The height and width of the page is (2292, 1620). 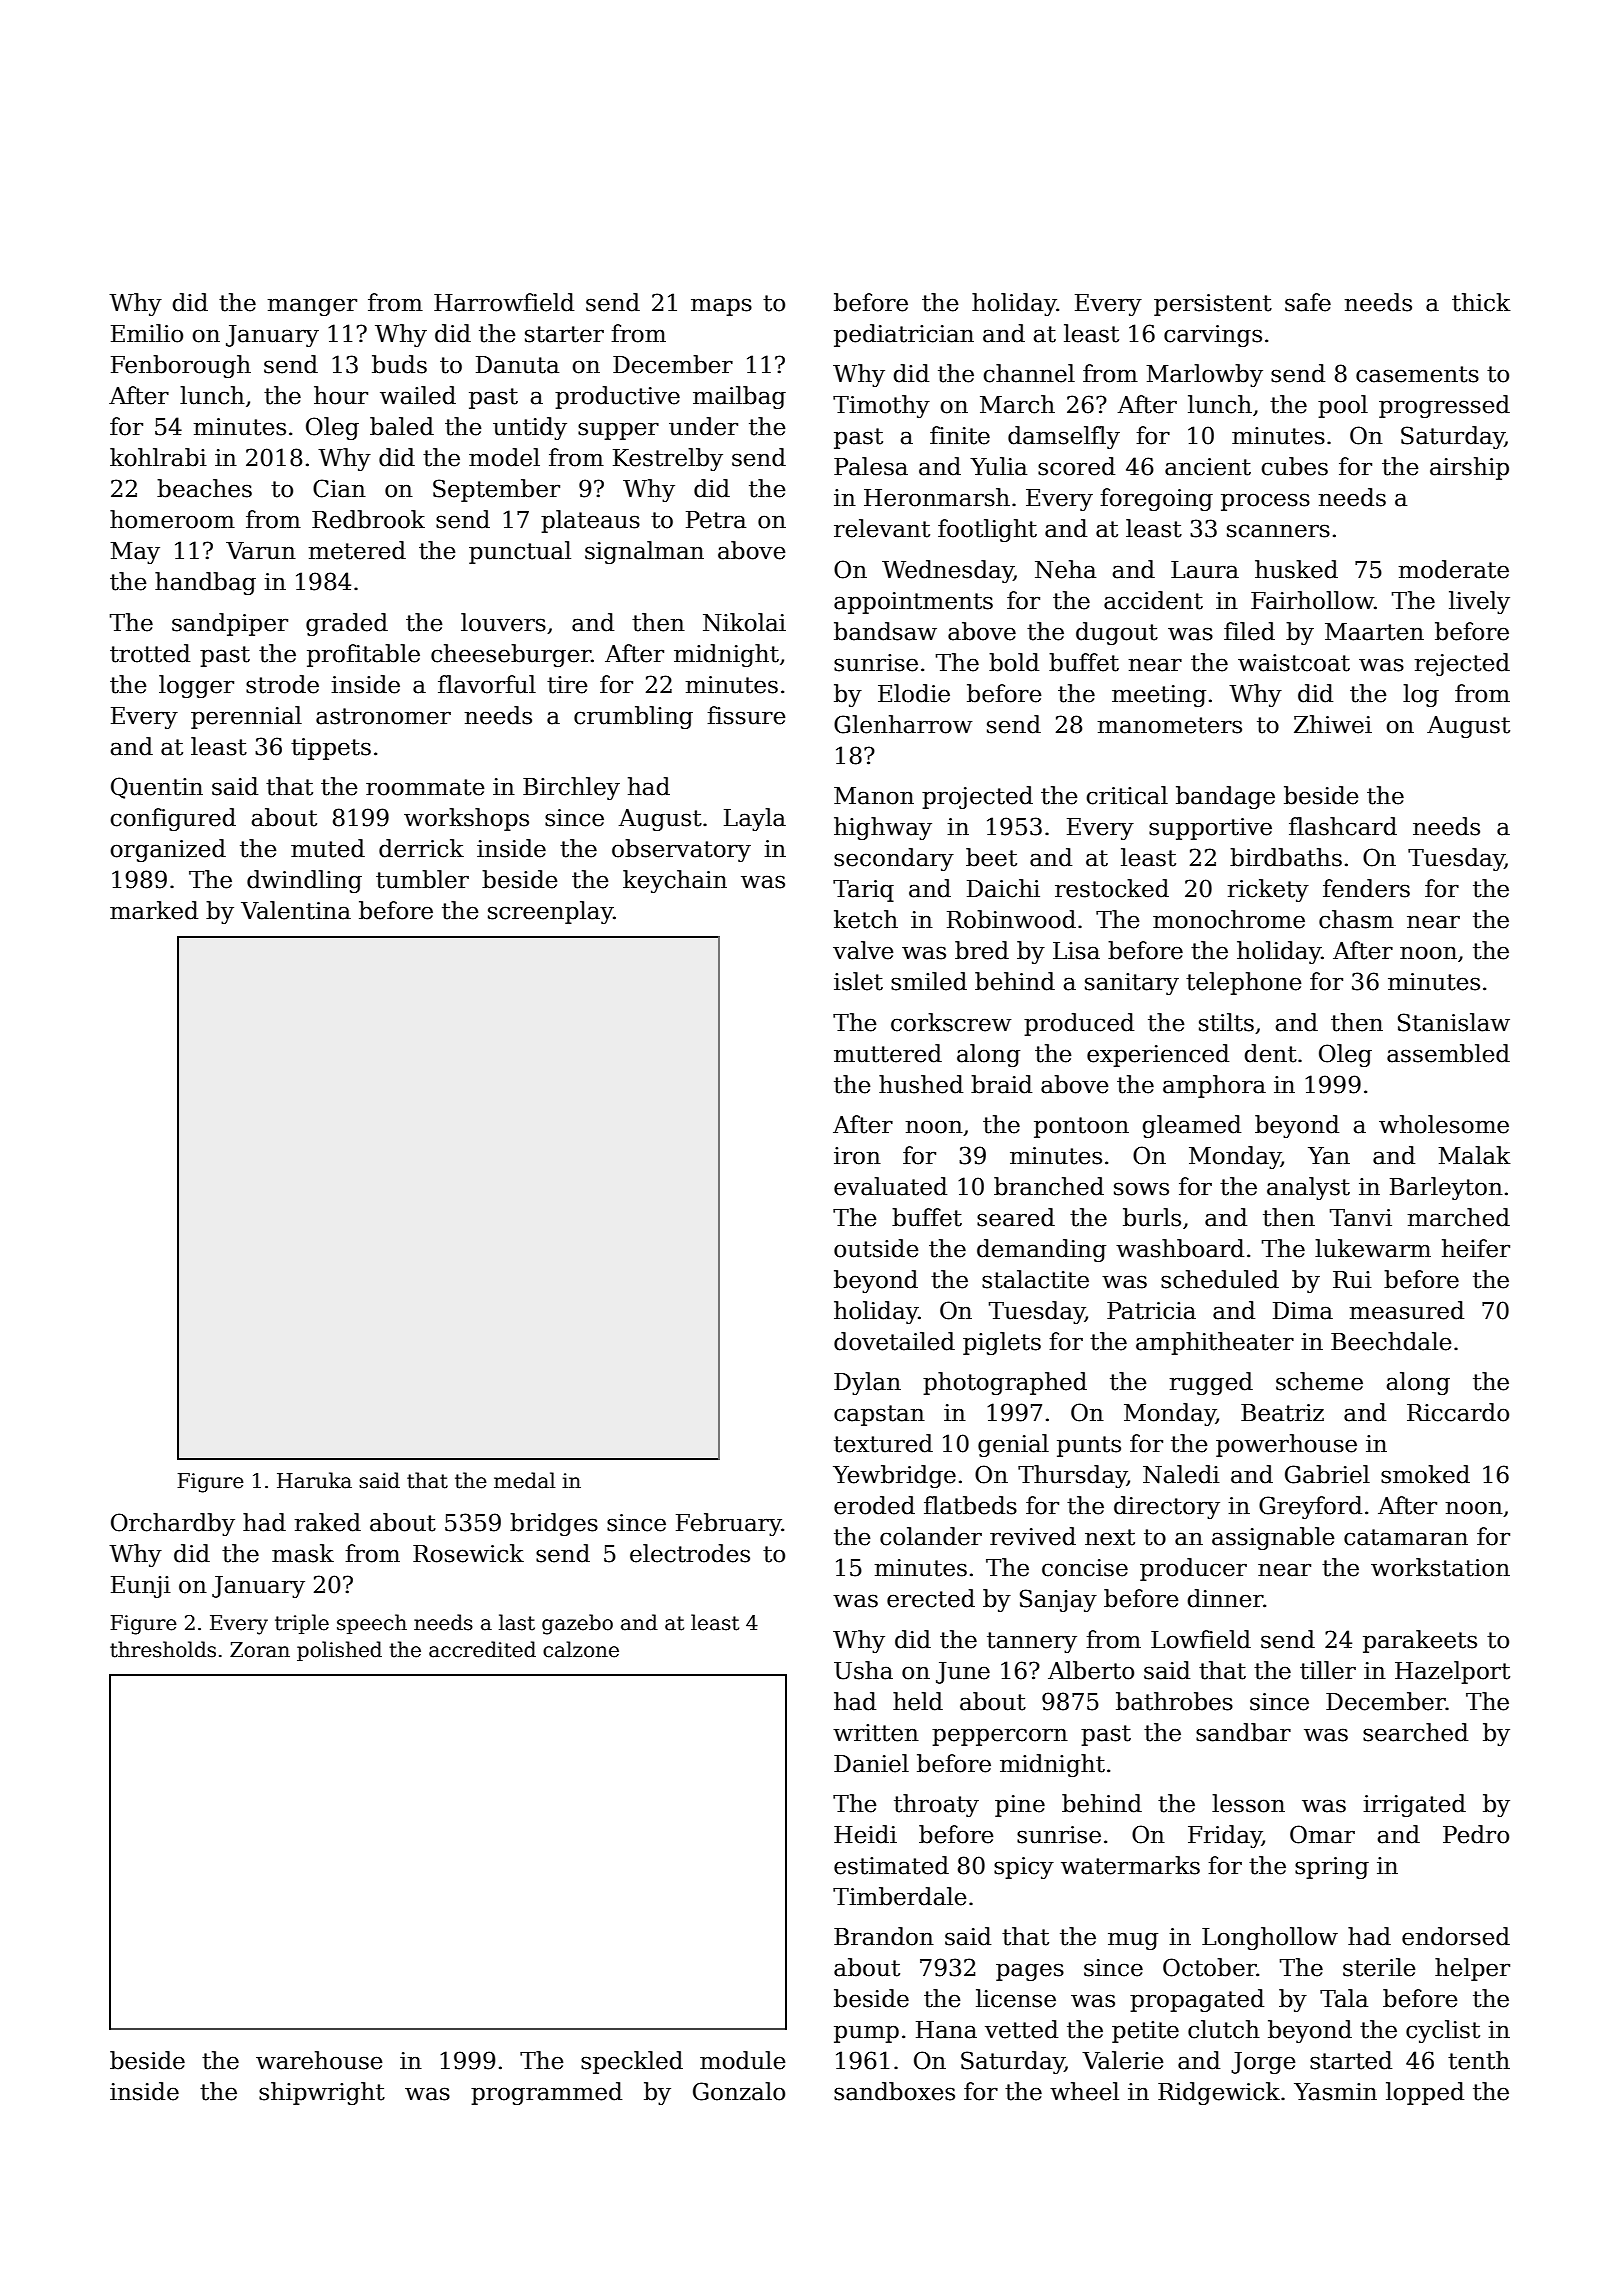 I want to click on Heidi, so click(x=865, y=1834).
